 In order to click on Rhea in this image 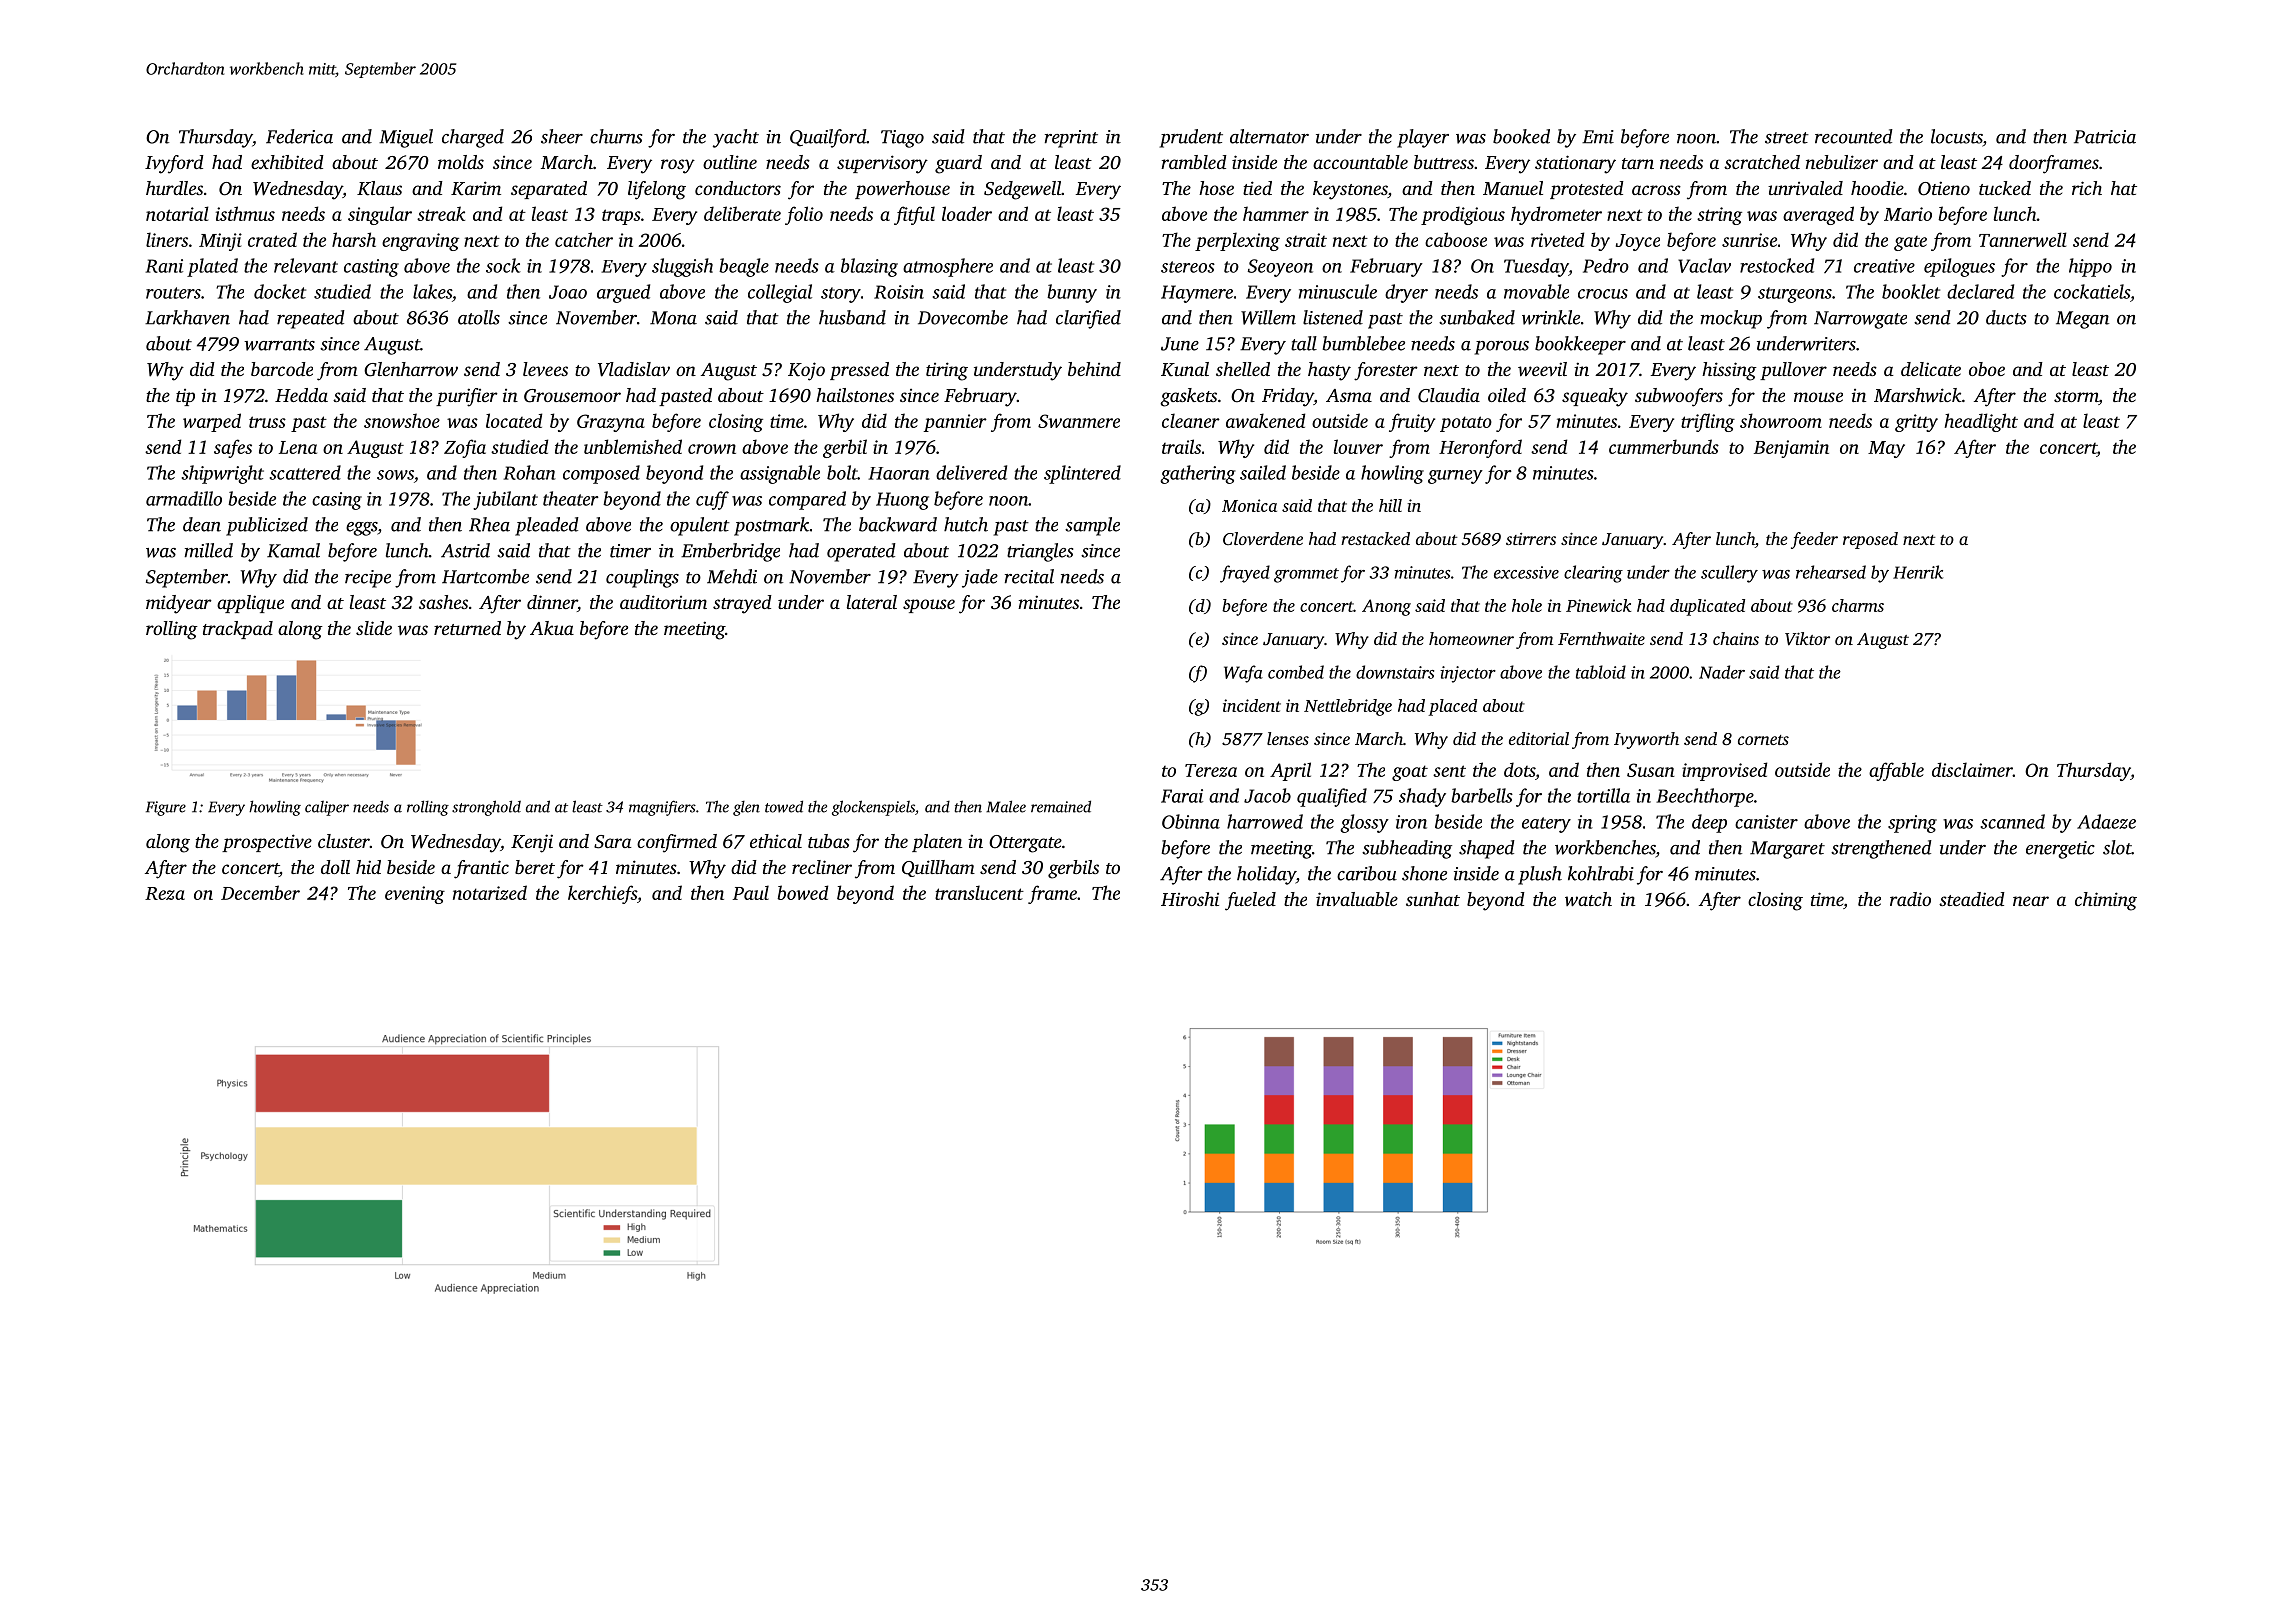, I will do `click(489, 524)`.
